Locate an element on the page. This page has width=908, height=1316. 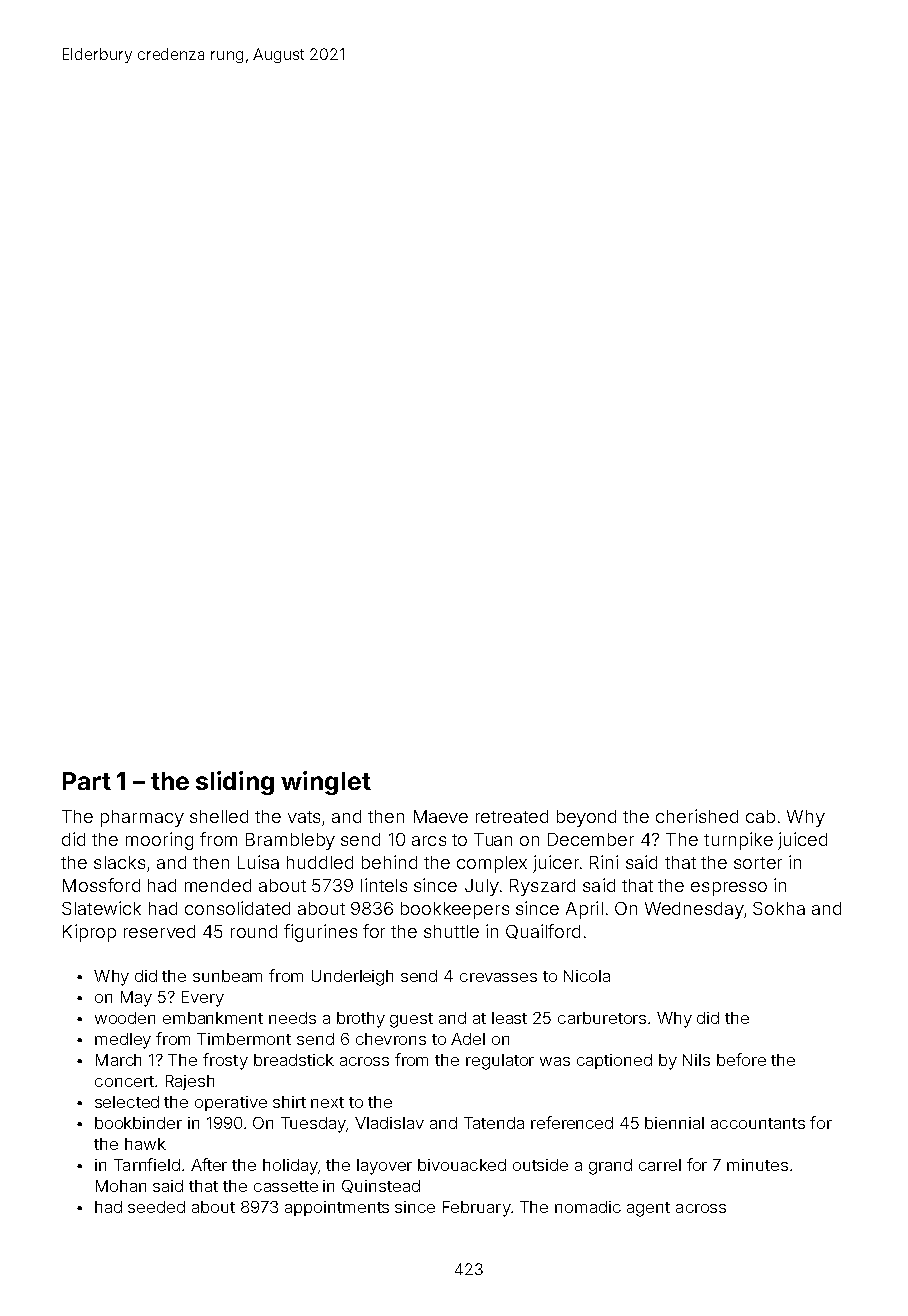
layover is located at coordinates (384, 1167).
